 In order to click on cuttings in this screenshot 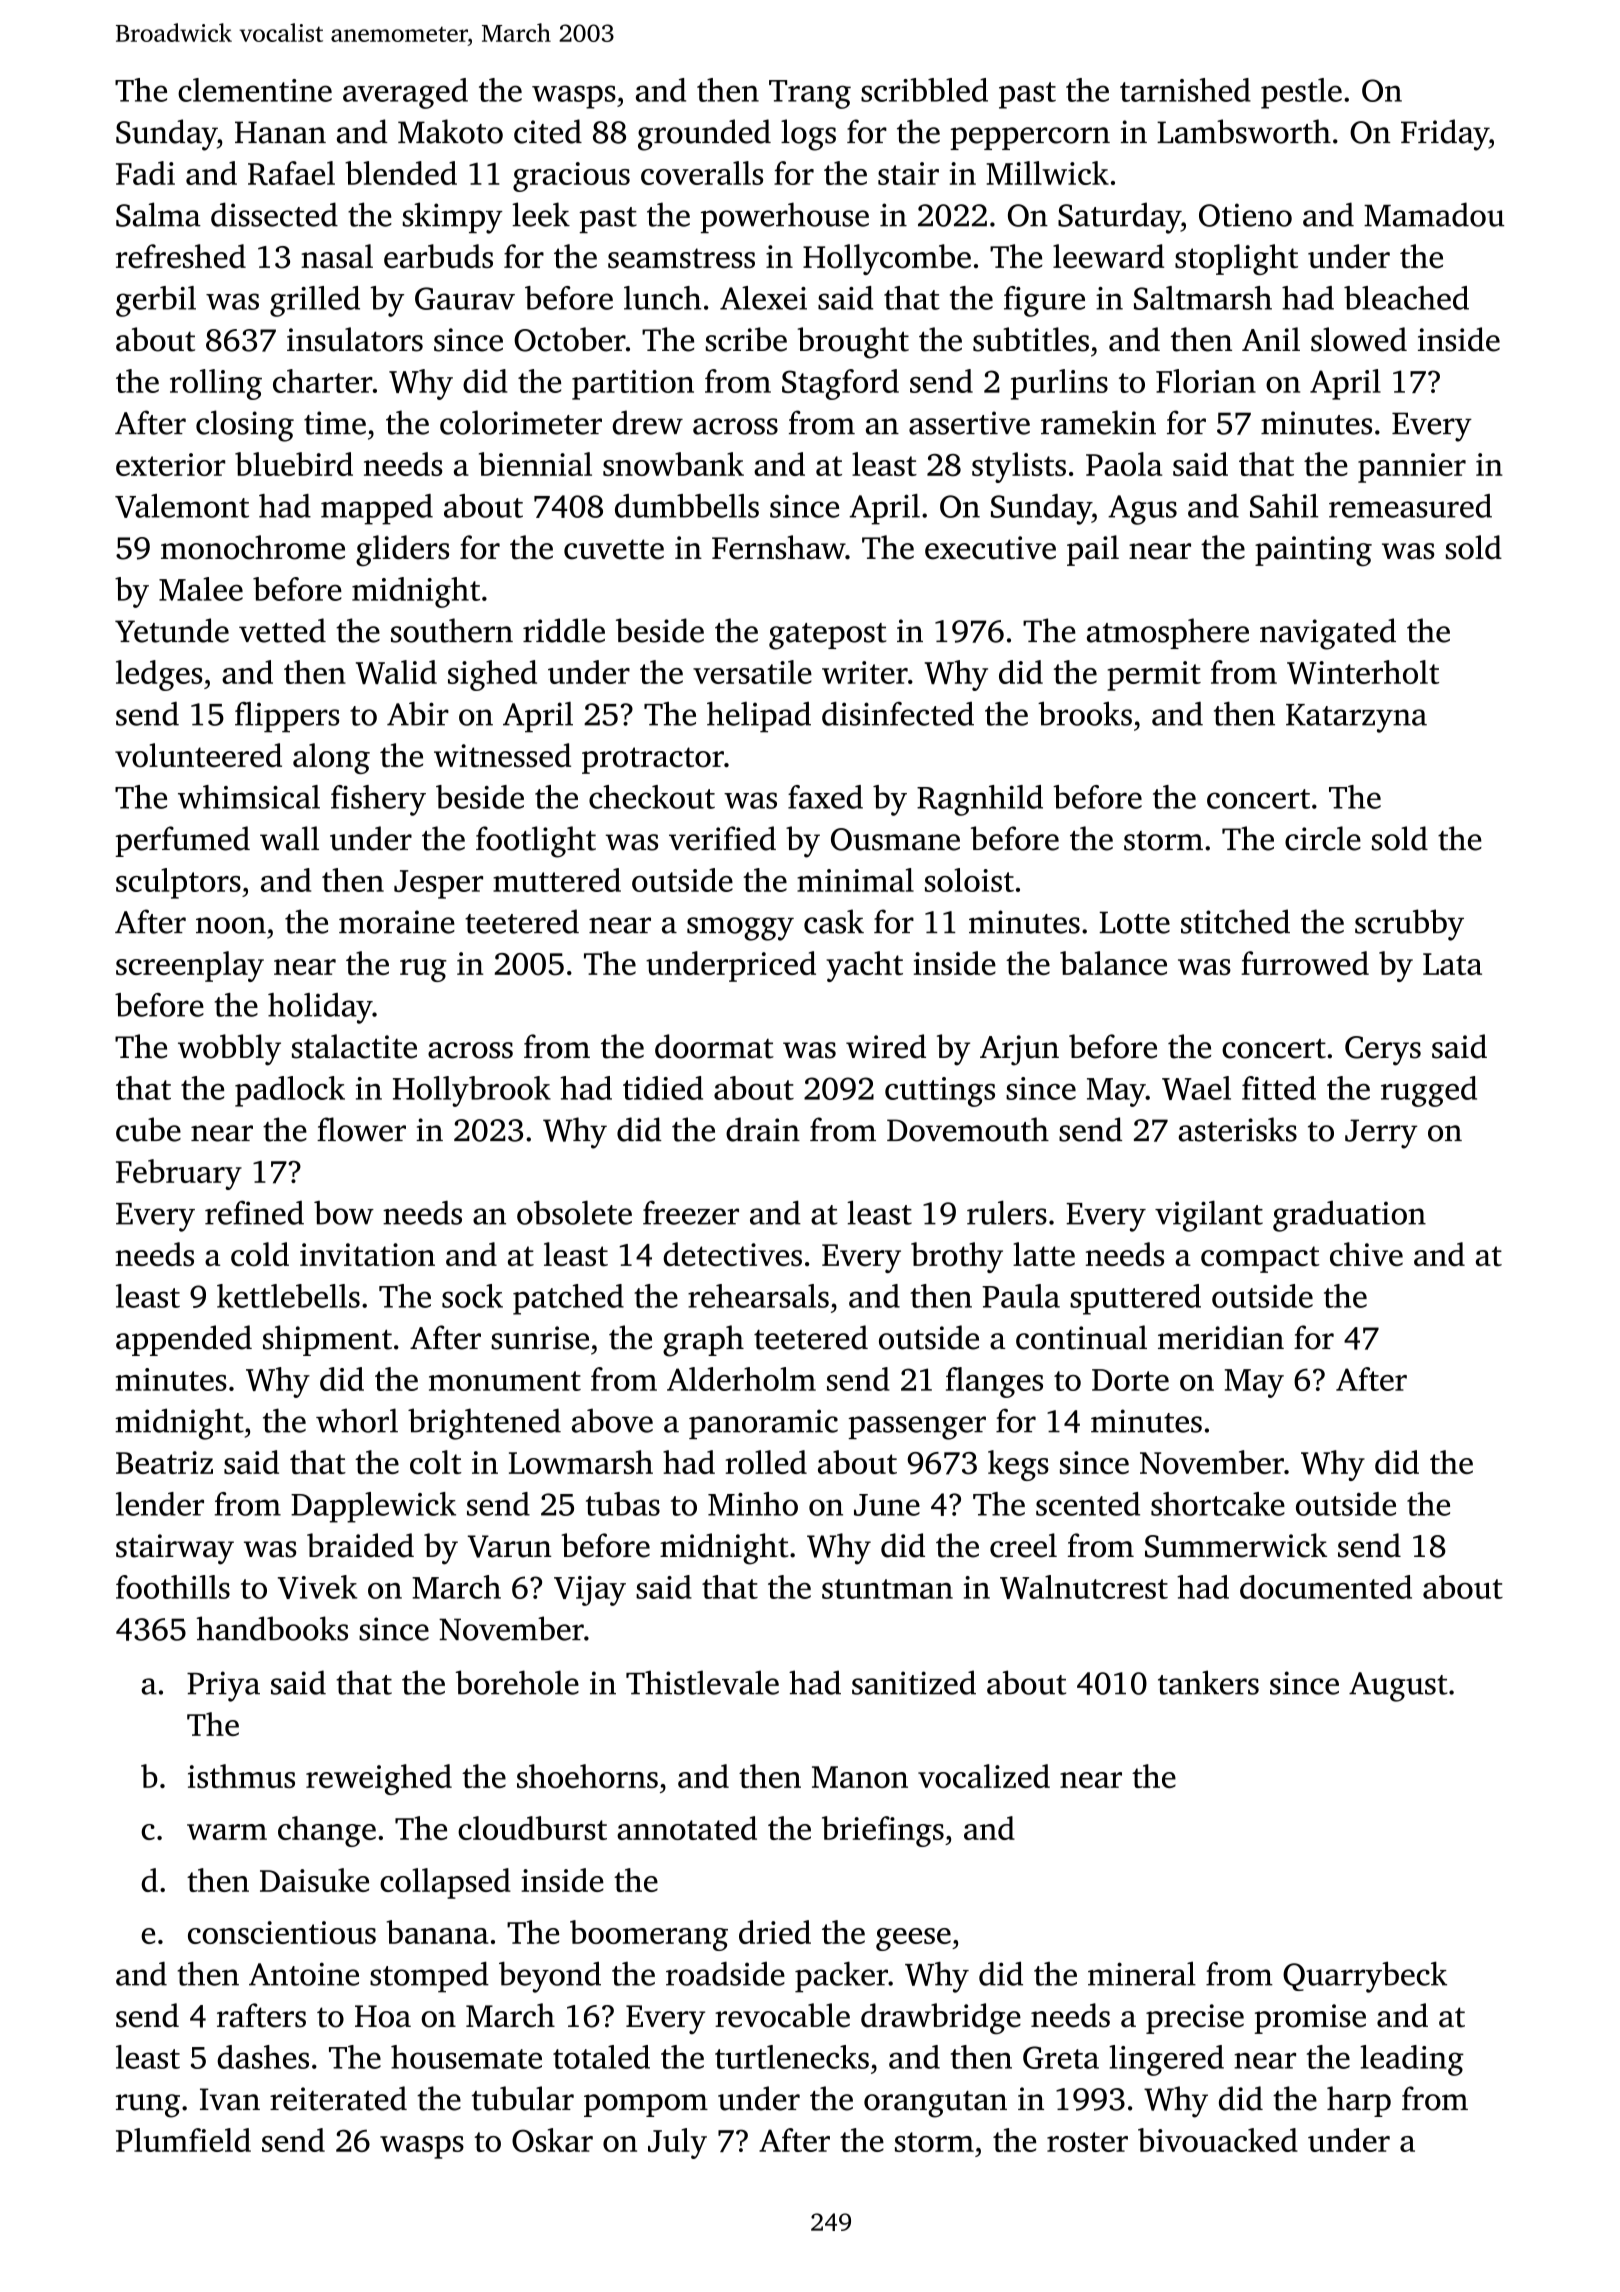, I will do `click(940, 1092)`.
